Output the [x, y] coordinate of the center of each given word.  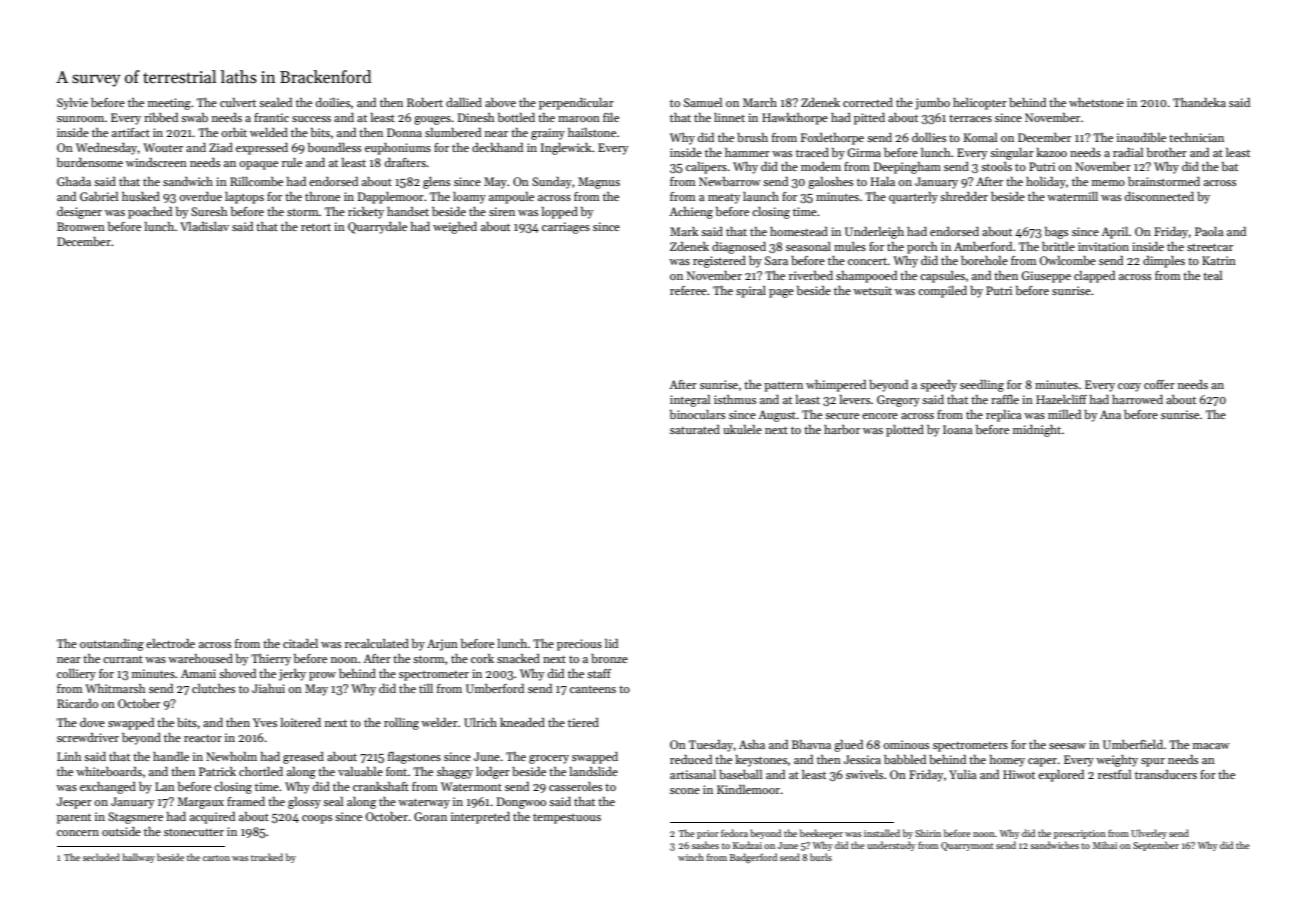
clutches [213, 688]
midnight [1037, 431]
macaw [1211, 746]
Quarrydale [377, 228]
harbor [842, 429]
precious [579, 645]
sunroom [80, 119]
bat [1230, 166]
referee [688, 290]
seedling [982, 386]
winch [691, 857]
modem [821, 166]
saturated [695, 429]
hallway [139, 858]
